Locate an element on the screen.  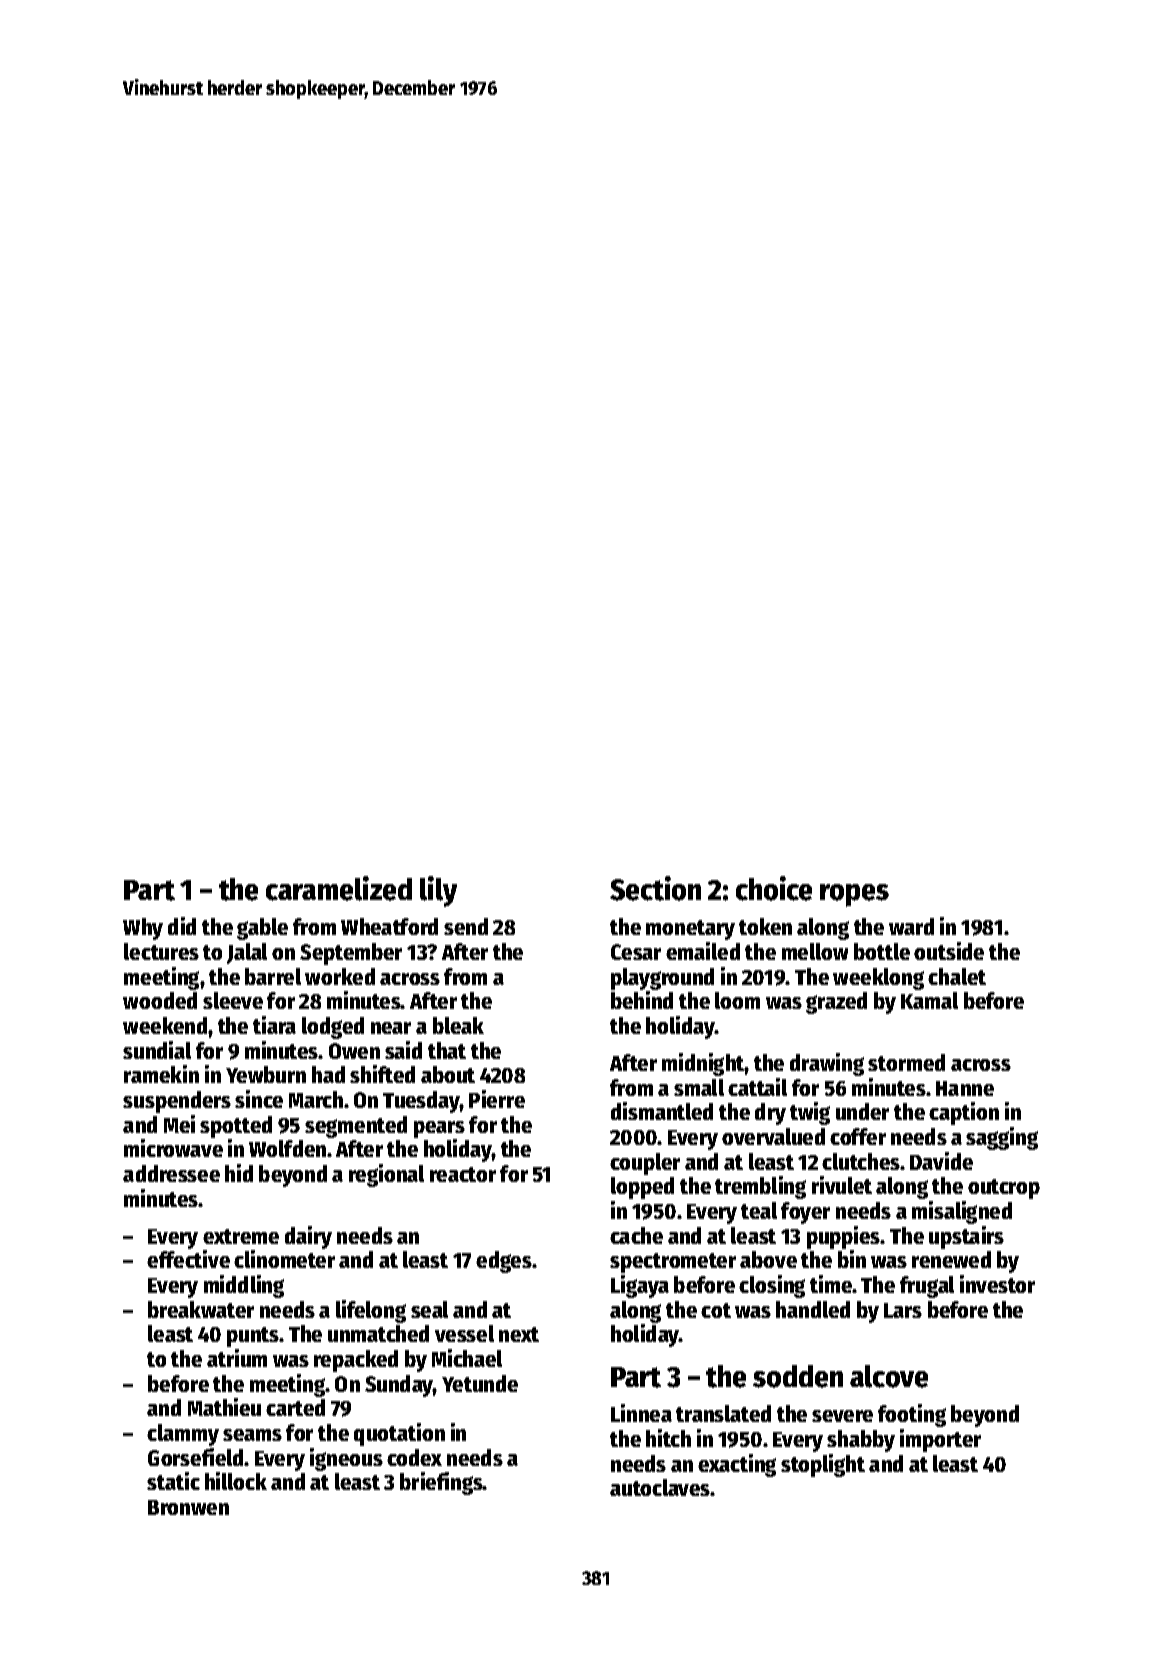
ramekin is located at coordinates (161, 1074).
